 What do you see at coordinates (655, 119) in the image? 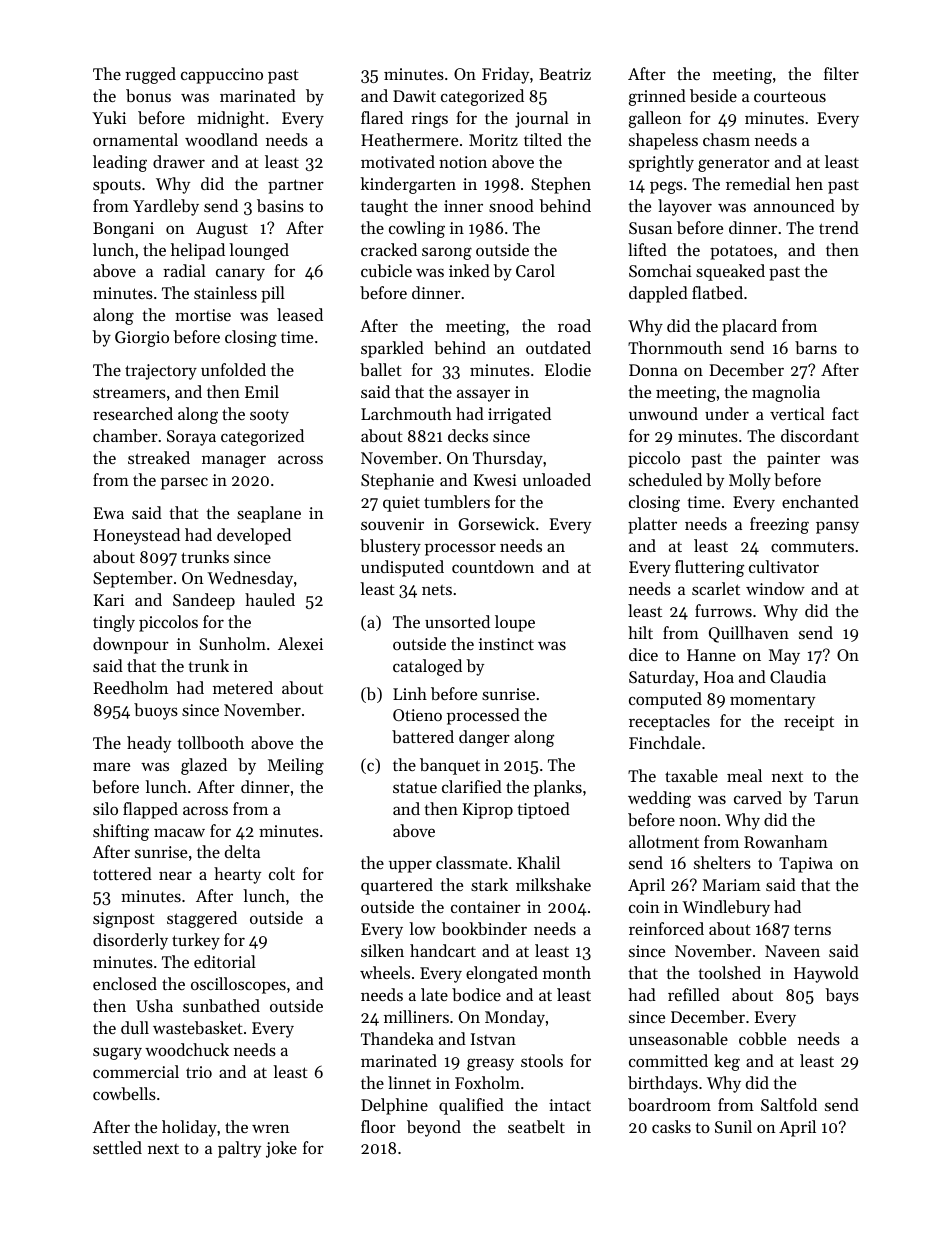
I see `galleon` at bounding box center [655, 119].
